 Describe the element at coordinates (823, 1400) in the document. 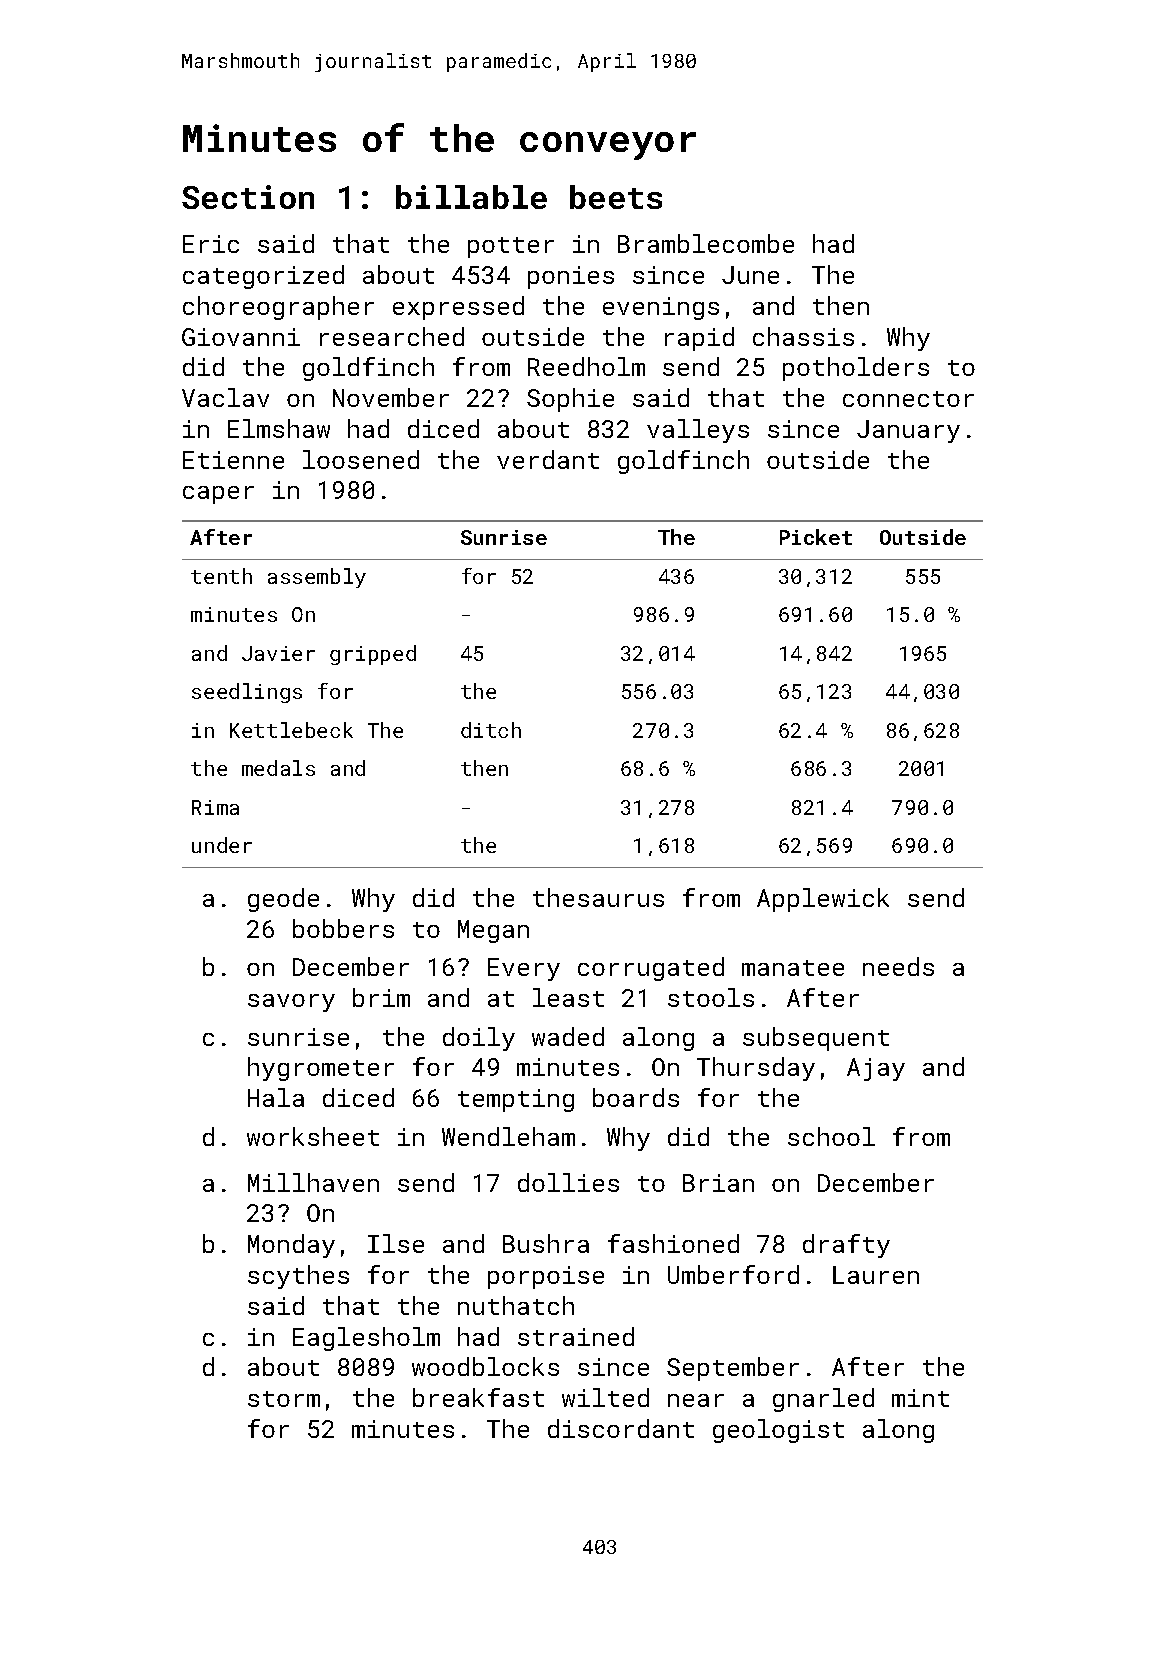

I see `gnarled` at that location.
